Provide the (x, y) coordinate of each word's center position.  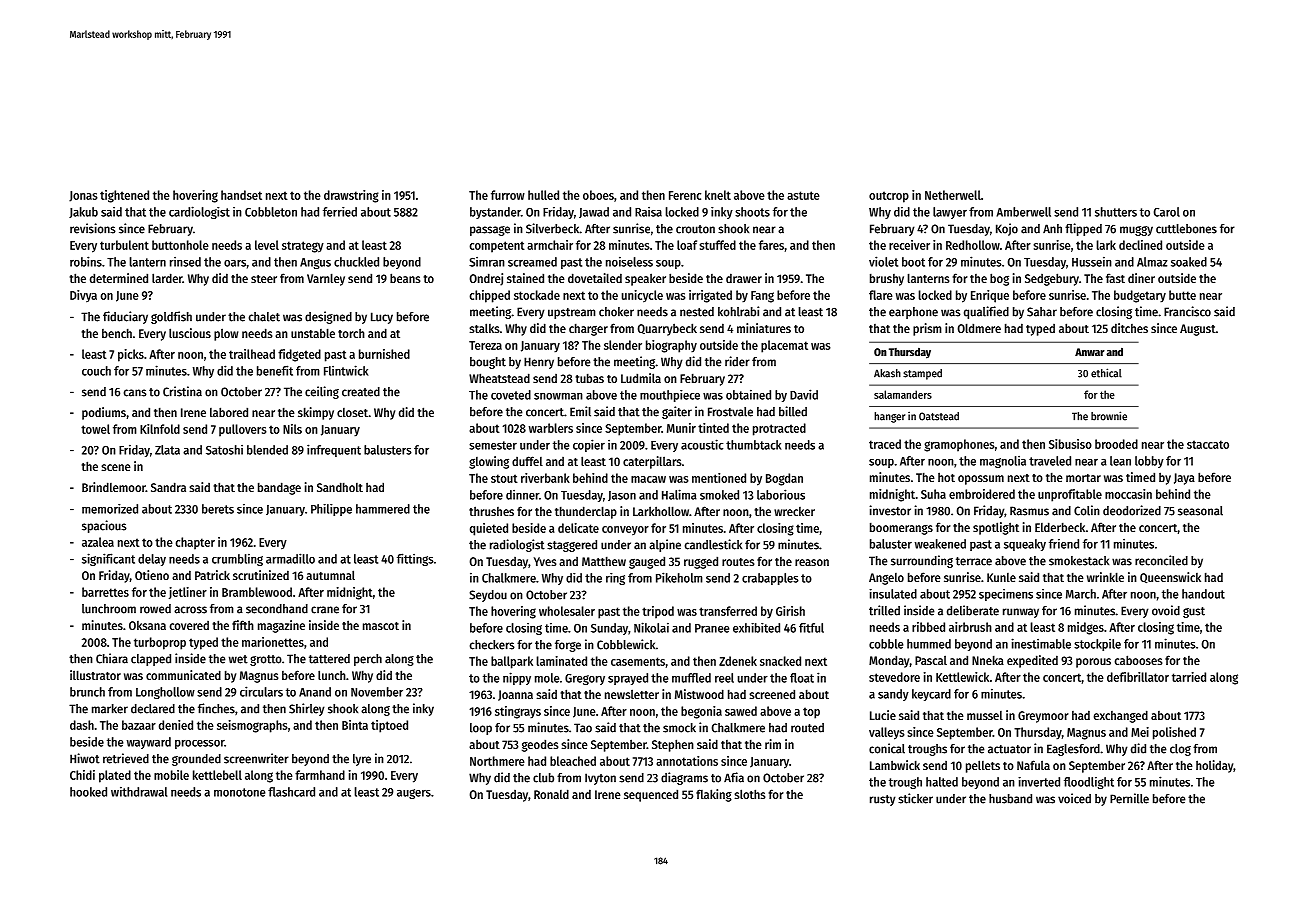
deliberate (973, 610)
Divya (83, 296)
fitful (811, 628)
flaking (714, 795)
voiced (1074, 798)
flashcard (291, 792)
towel (95, 429)
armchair (550, 245)
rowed (155, 609)
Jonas (83, 196)
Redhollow (973, 245)
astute (803, 195)
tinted (713, 428)
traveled (1050, 461)
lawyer (950, 213)
